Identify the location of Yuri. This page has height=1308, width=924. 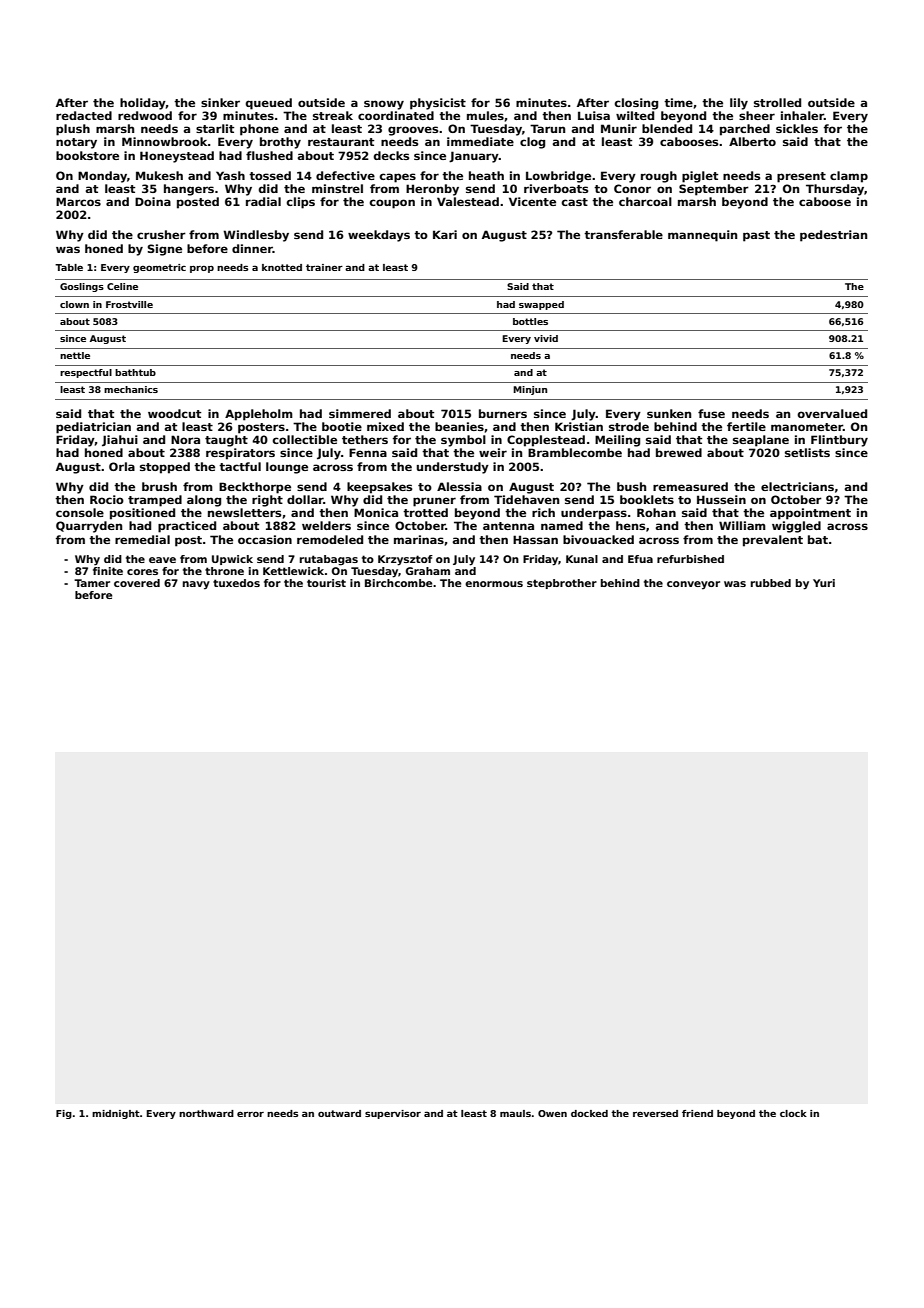
(824, 583).
